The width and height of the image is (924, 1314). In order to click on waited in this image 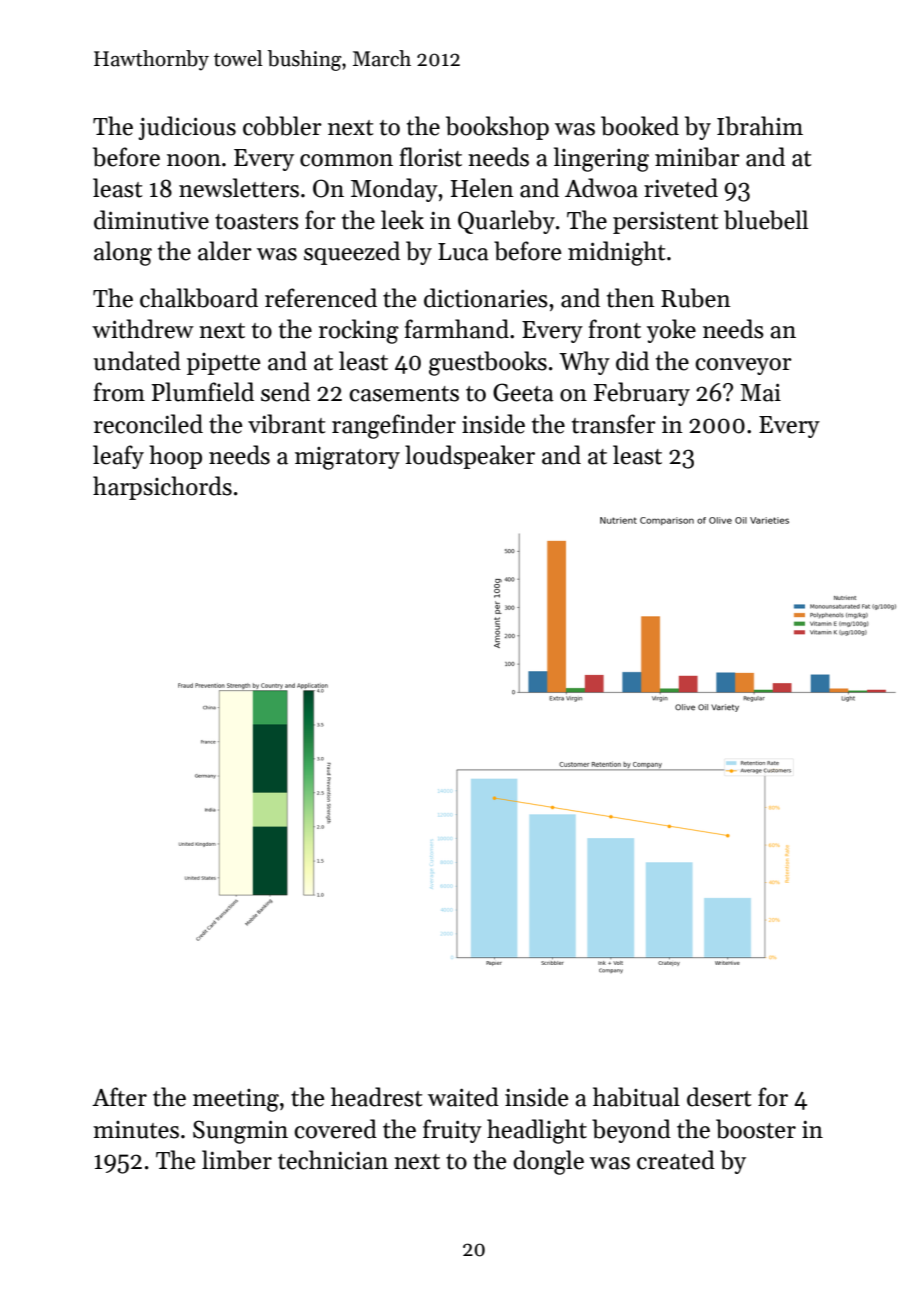, I will do `click(463, 1097)`.
